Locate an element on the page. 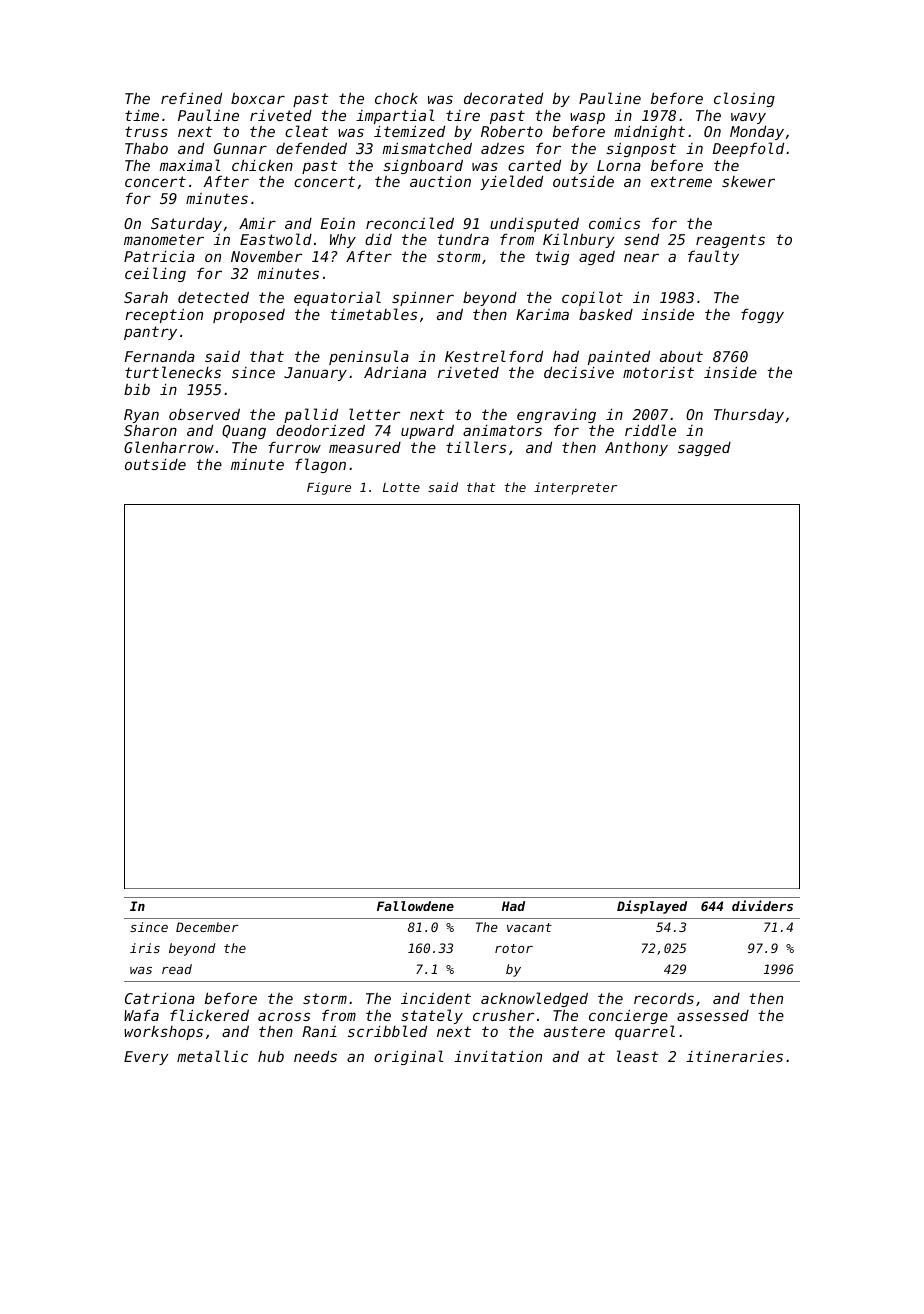  manometer is located at coordinates (164, 239).
